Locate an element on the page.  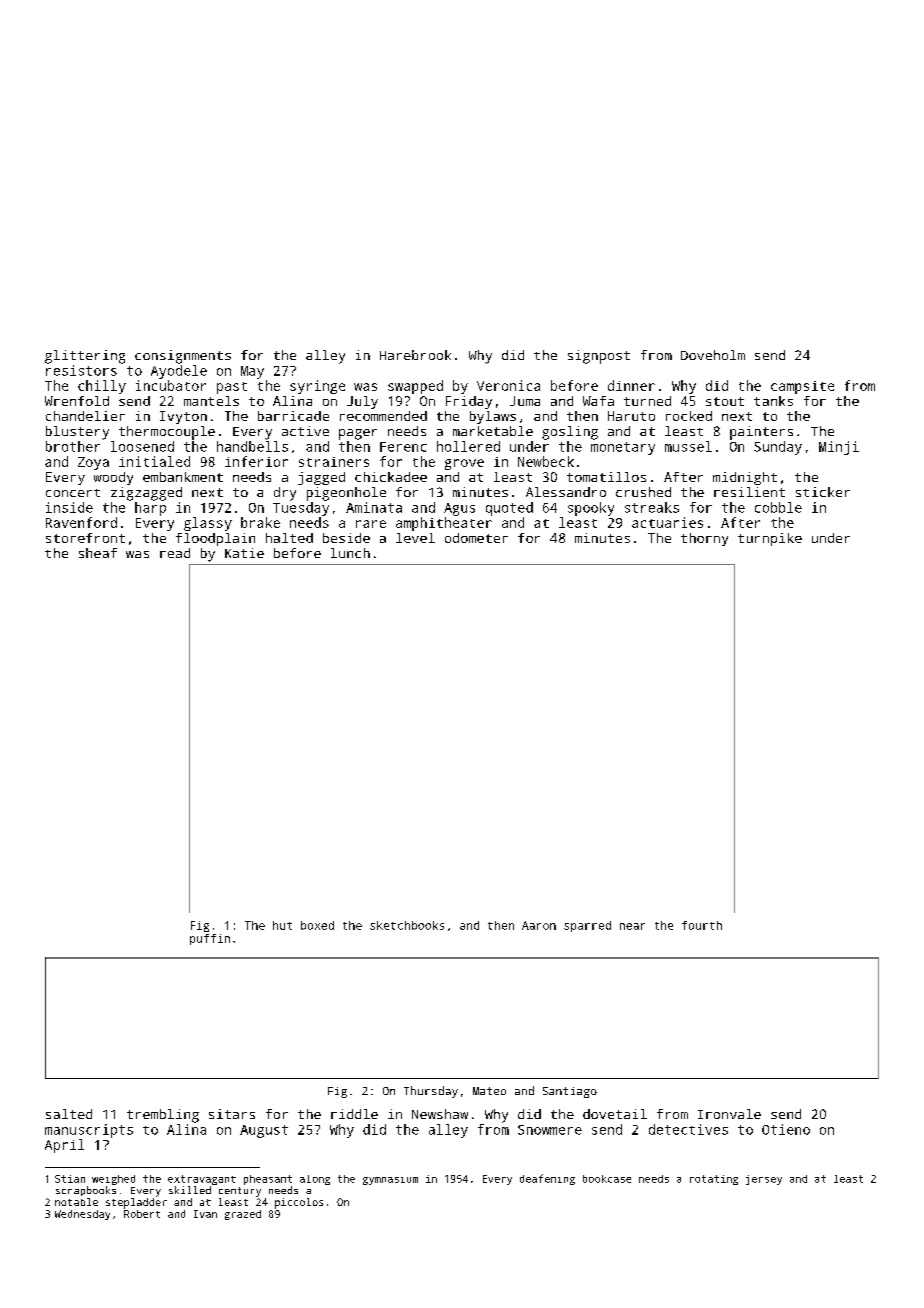
near is located at coordinates (632, 926).
